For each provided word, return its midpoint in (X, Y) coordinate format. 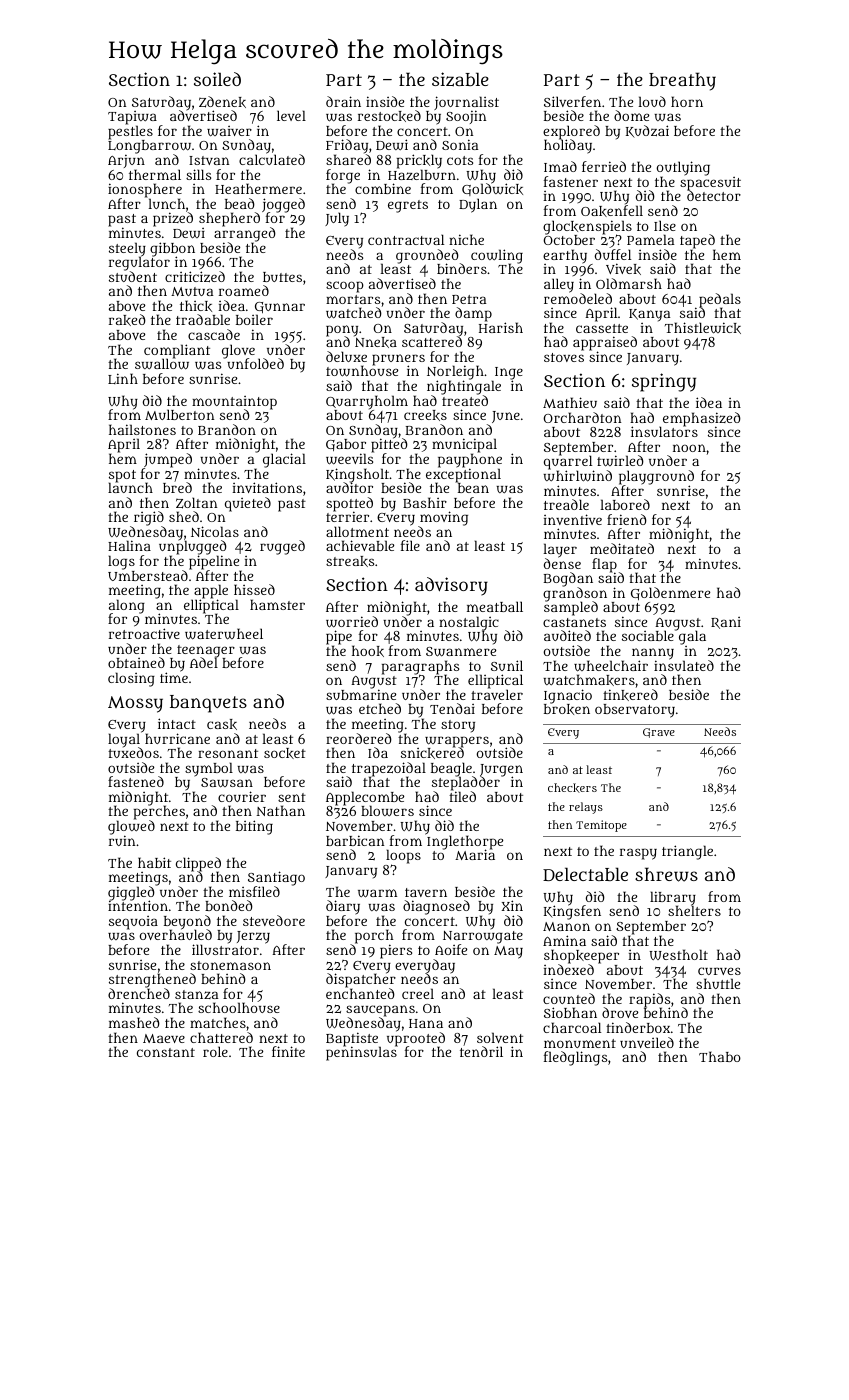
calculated (272, 160)
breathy (682, 81)
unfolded (255, 364)
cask (222, 724)
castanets (574, 622)
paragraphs (420, 667)
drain (343, 101)
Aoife (451, 949)
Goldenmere (670, 593)
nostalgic (469, 623)
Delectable (585, 874)
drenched (139, 993)
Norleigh (455, 373)
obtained (136, 662)
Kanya (649, 315)
